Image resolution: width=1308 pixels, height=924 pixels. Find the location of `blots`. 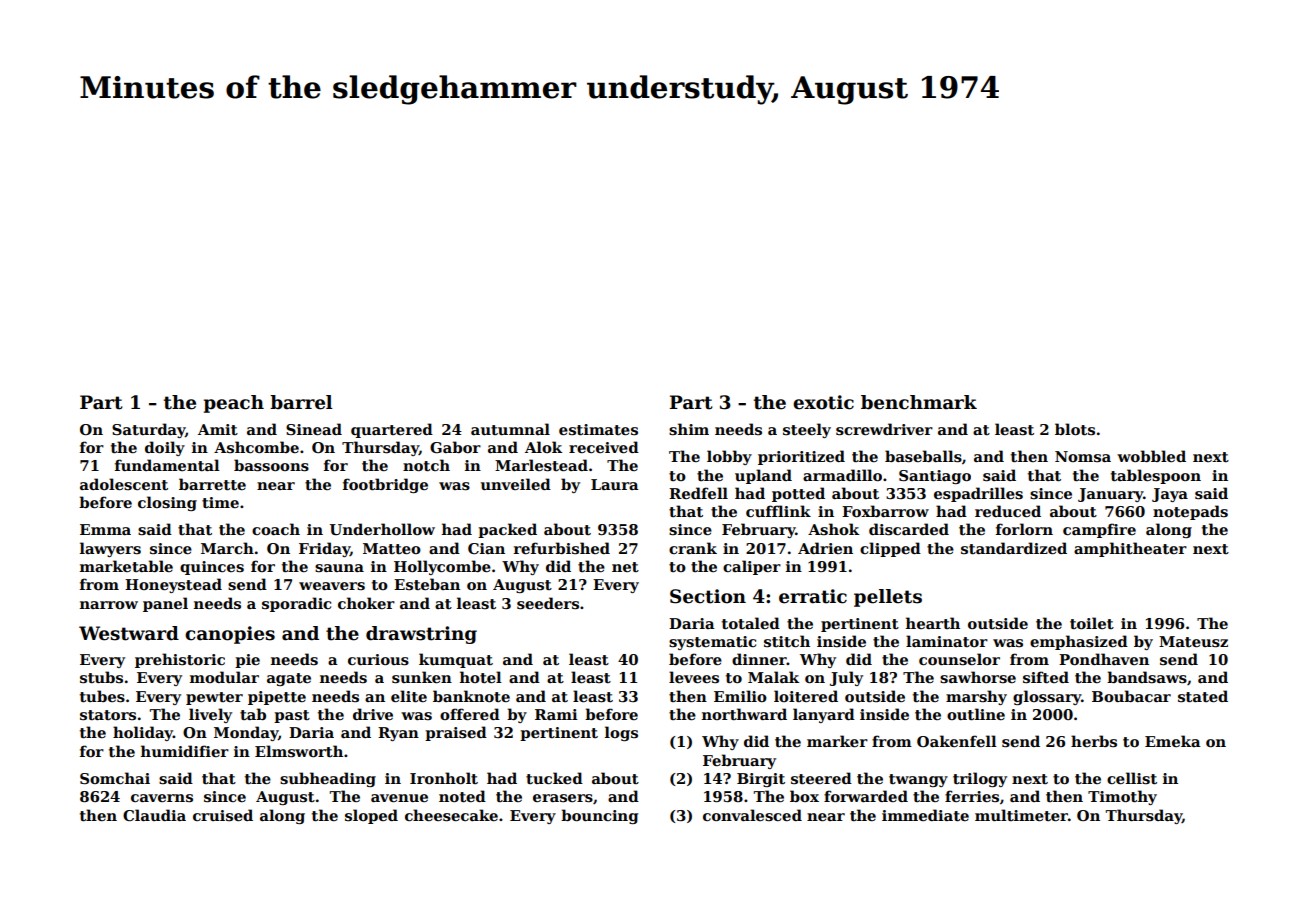

blots is located at coordinates (1075, 429).
